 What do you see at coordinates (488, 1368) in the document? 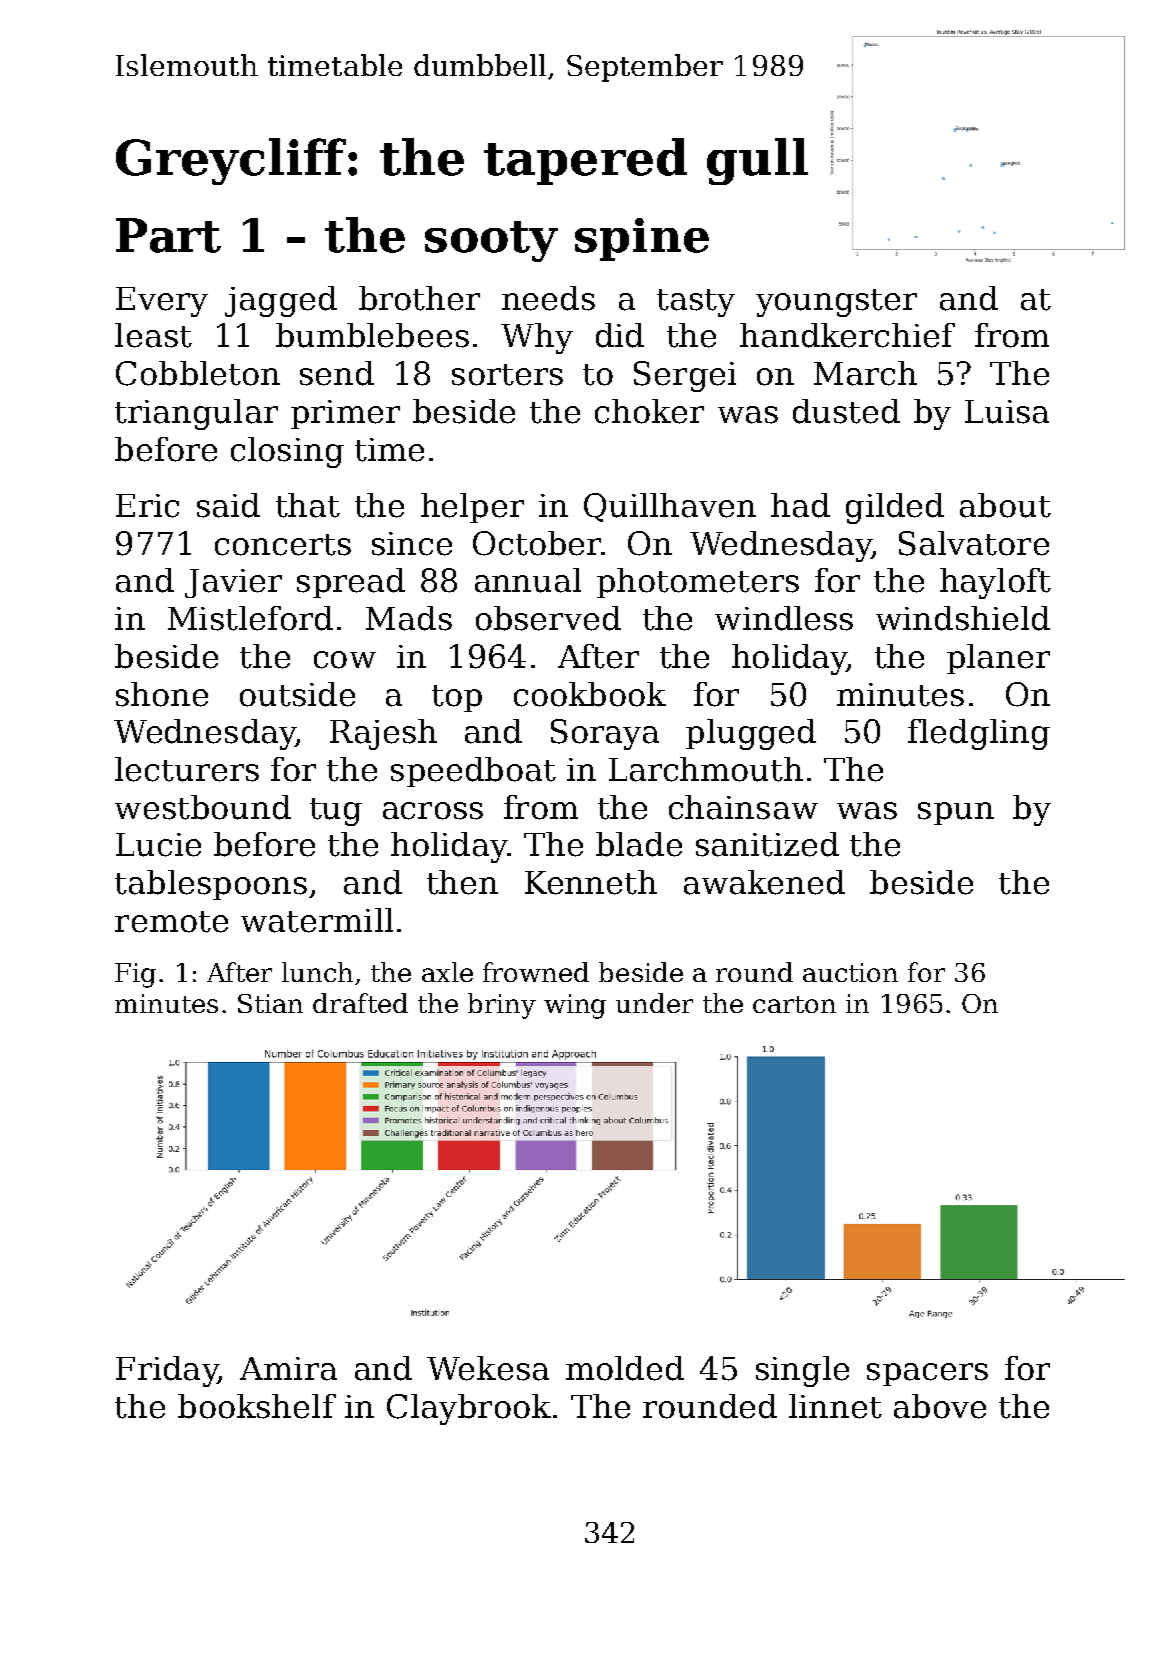
I see `Wekesa` at bounding box center [488, 1368].
